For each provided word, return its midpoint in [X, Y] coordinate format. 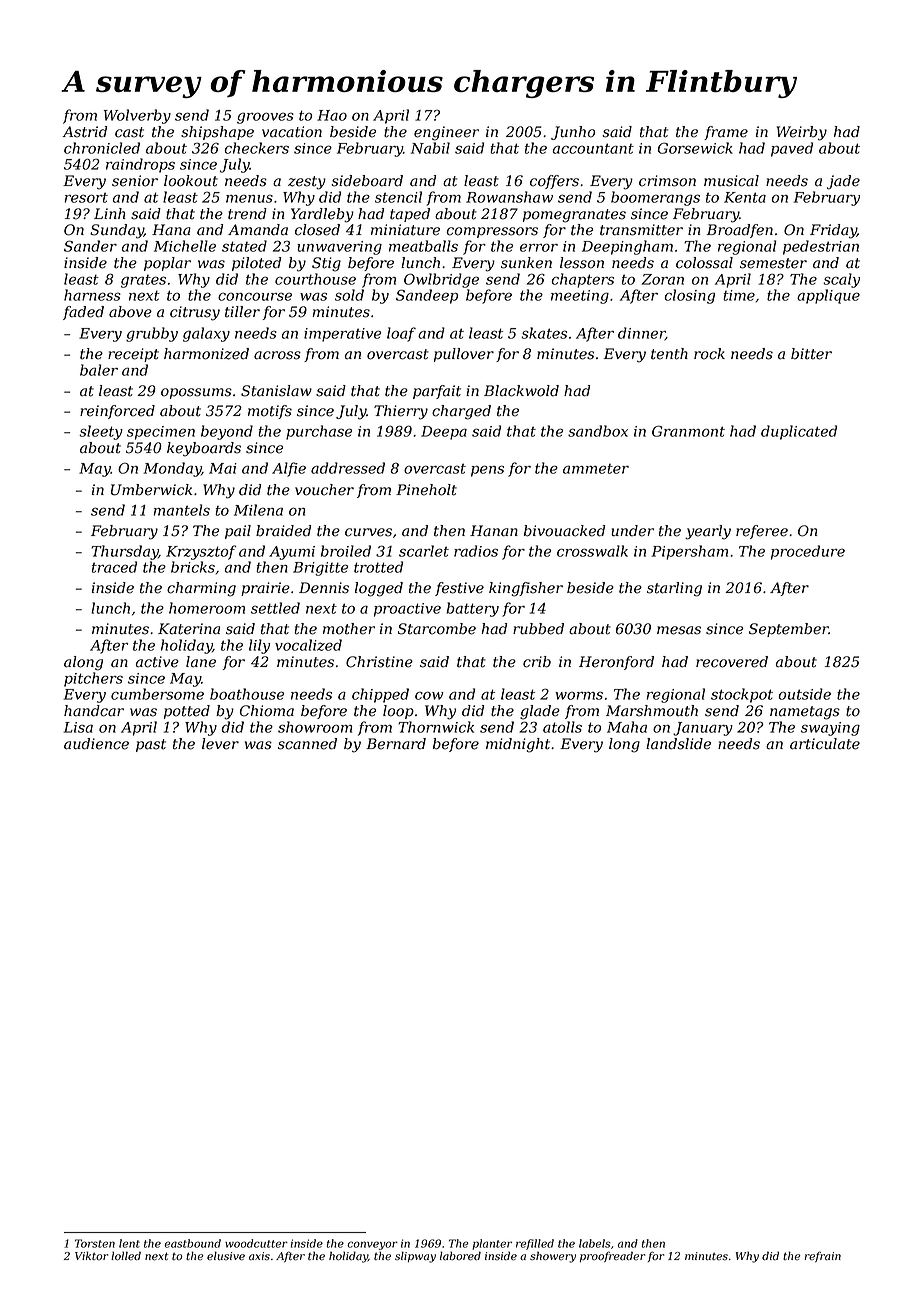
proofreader [612, 1256]
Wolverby [137, 116]
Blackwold [521, 391]
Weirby [802, 133]
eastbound [192, 1243]
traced [114, 567]
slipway [415, 1257]
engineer [446, 133]
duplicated [799, 432]
